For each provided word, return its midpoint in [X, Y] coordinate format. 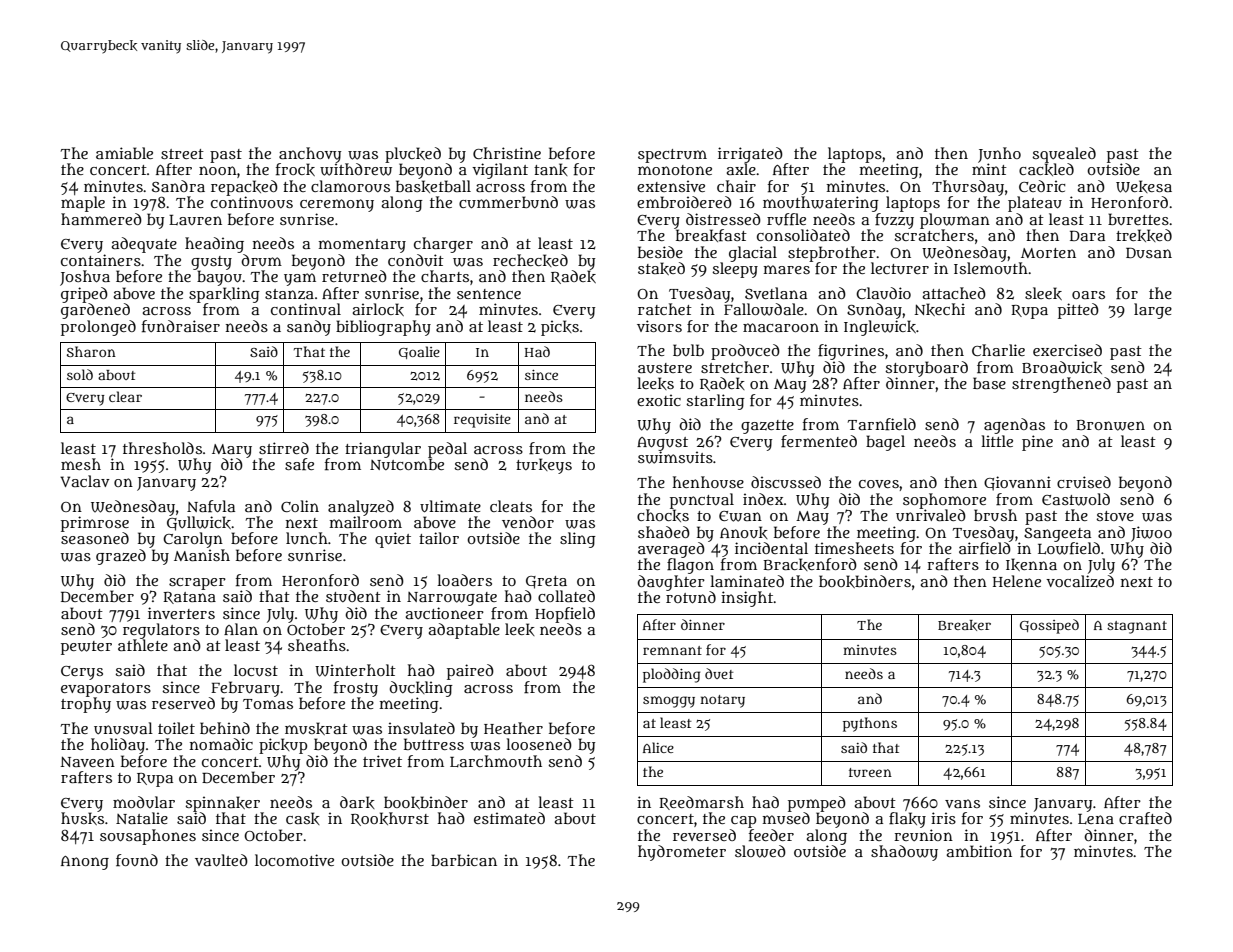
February [245, 689]
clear [125, 396]
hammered [101, 219]
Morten [1048, 253]
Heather [513, 728]
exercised [1067, 350]
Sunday [874, 311]
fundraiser [181, 326]
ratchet [665, 309]
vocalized [1080, 581]
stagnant [1137, 627]
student [353, 596]
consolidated [803, 235]
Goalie [419, 352]
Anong [85, 863]
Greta [546, 582]
